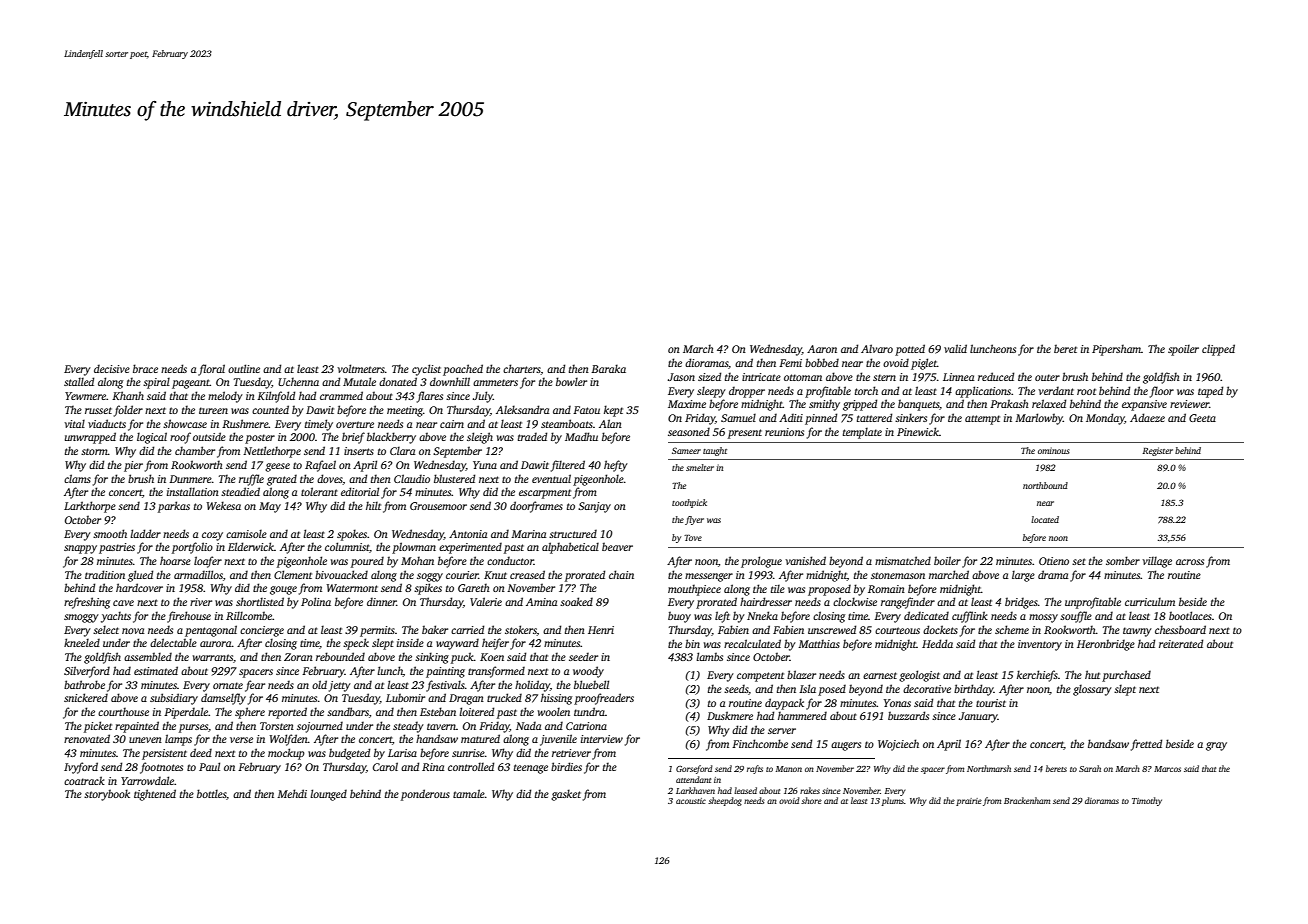 The height and width of the screenshot is (924, 1308). What do you see at coordinates (810, 790) in the screenshot?
I see `rakes` at bounding box center [810, 790].
